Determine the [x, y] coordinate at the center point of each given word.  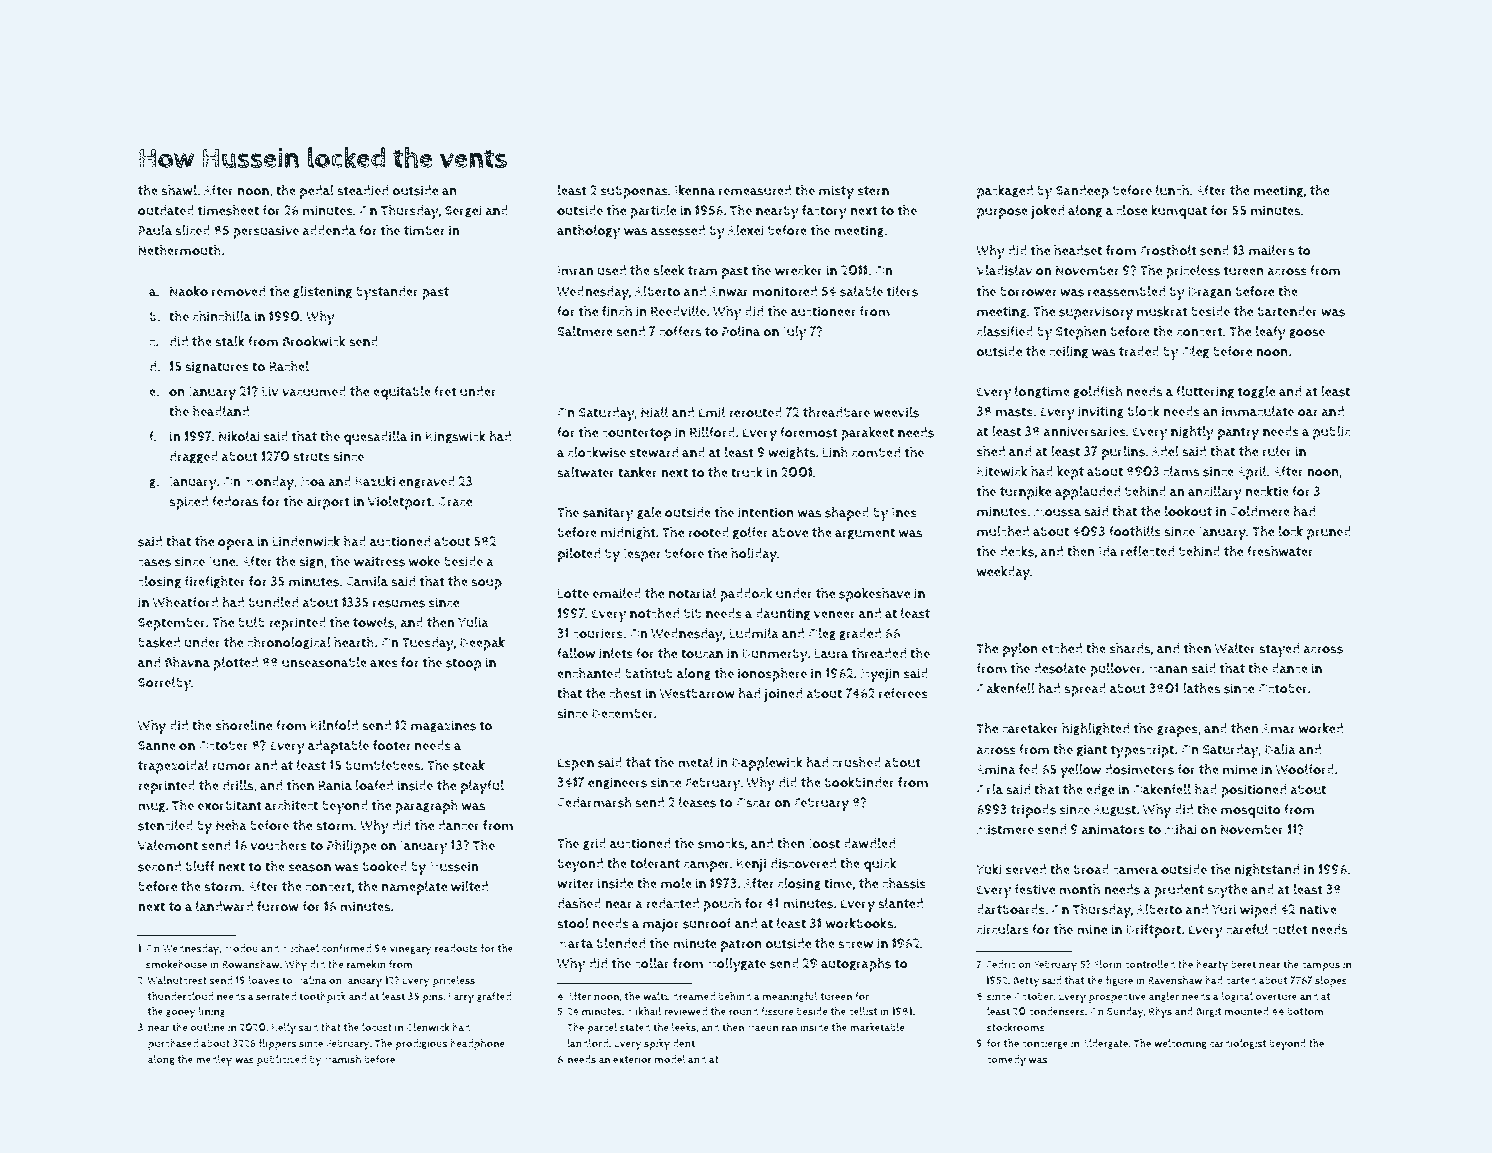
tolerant [655, 863]
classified [1005, 331]
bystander [387, 293]
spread [1085, 690]
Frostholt [1168, 250]
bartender [1288, 311]
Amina [996, 769]
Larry [461, 998]
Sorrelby [164, 684]
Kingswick [456, 437]
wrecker [799, 270]
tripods [1033, 811]
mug [151, 808]
